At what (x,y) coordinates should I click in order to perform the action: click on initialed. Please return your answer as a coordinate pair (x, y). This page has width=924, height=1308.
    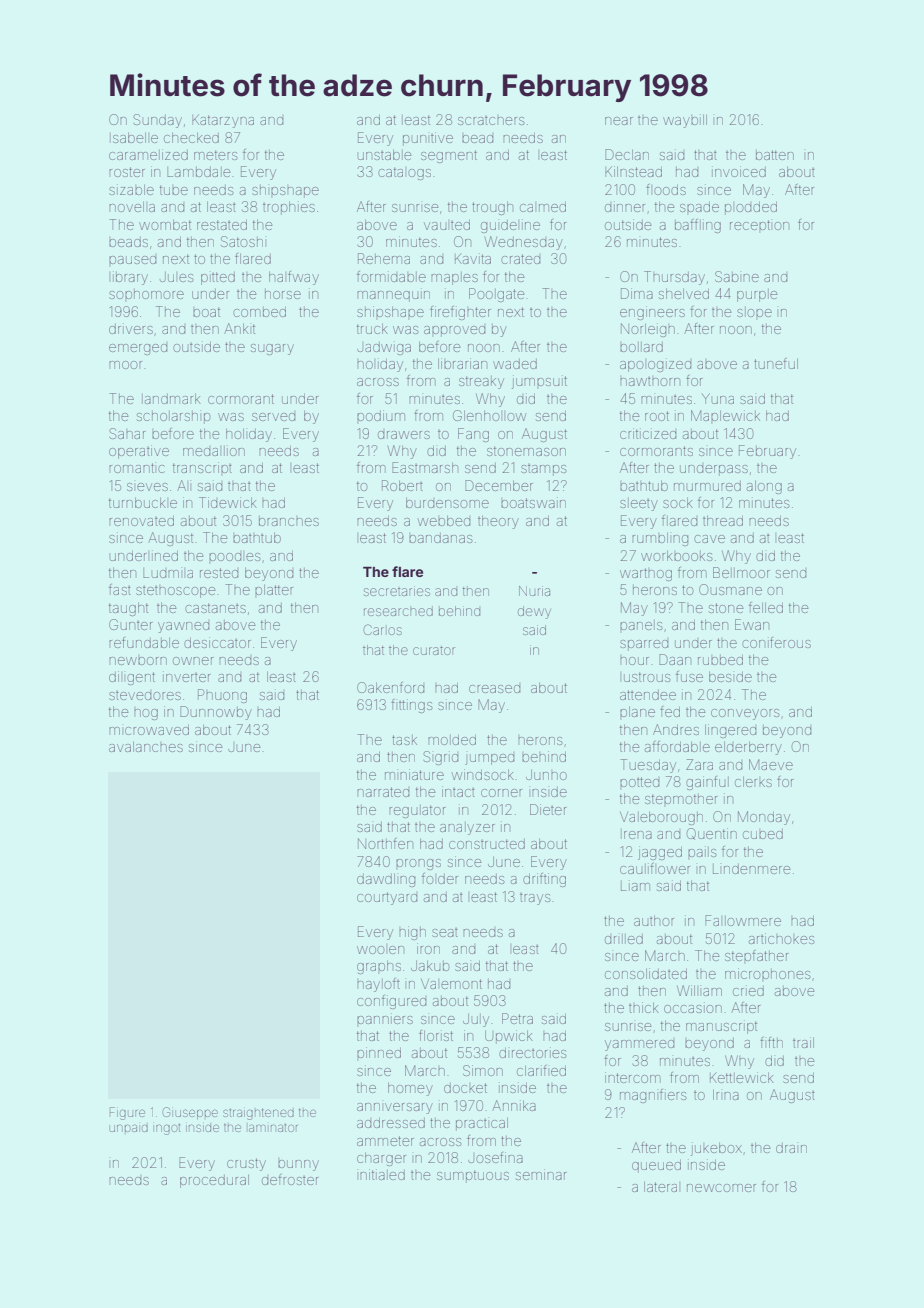
    Looking at the image, I should click on (382, 1174).
